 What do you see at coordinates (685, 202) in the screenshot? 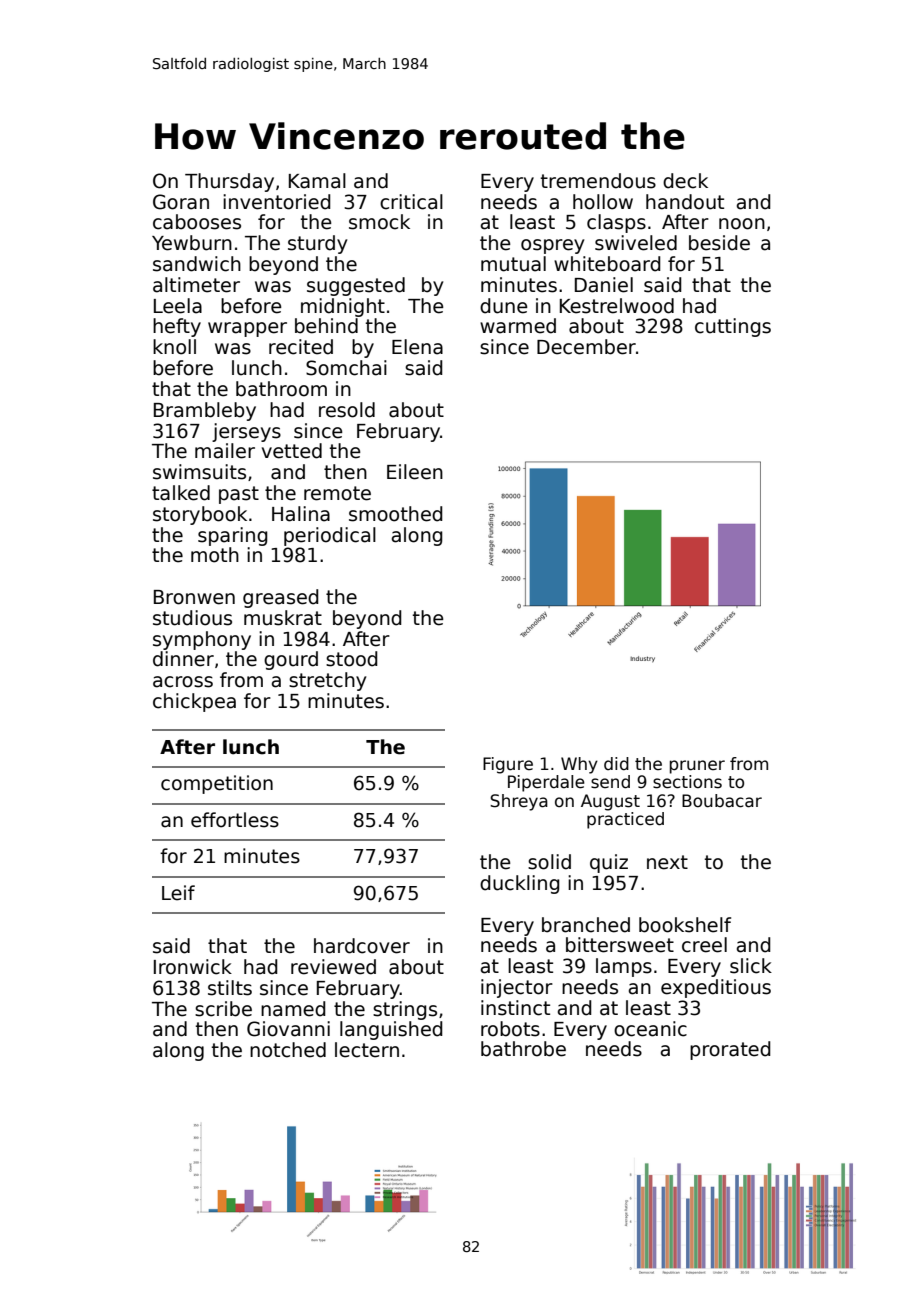
I see `handout` at bounding box center [685, 202].
